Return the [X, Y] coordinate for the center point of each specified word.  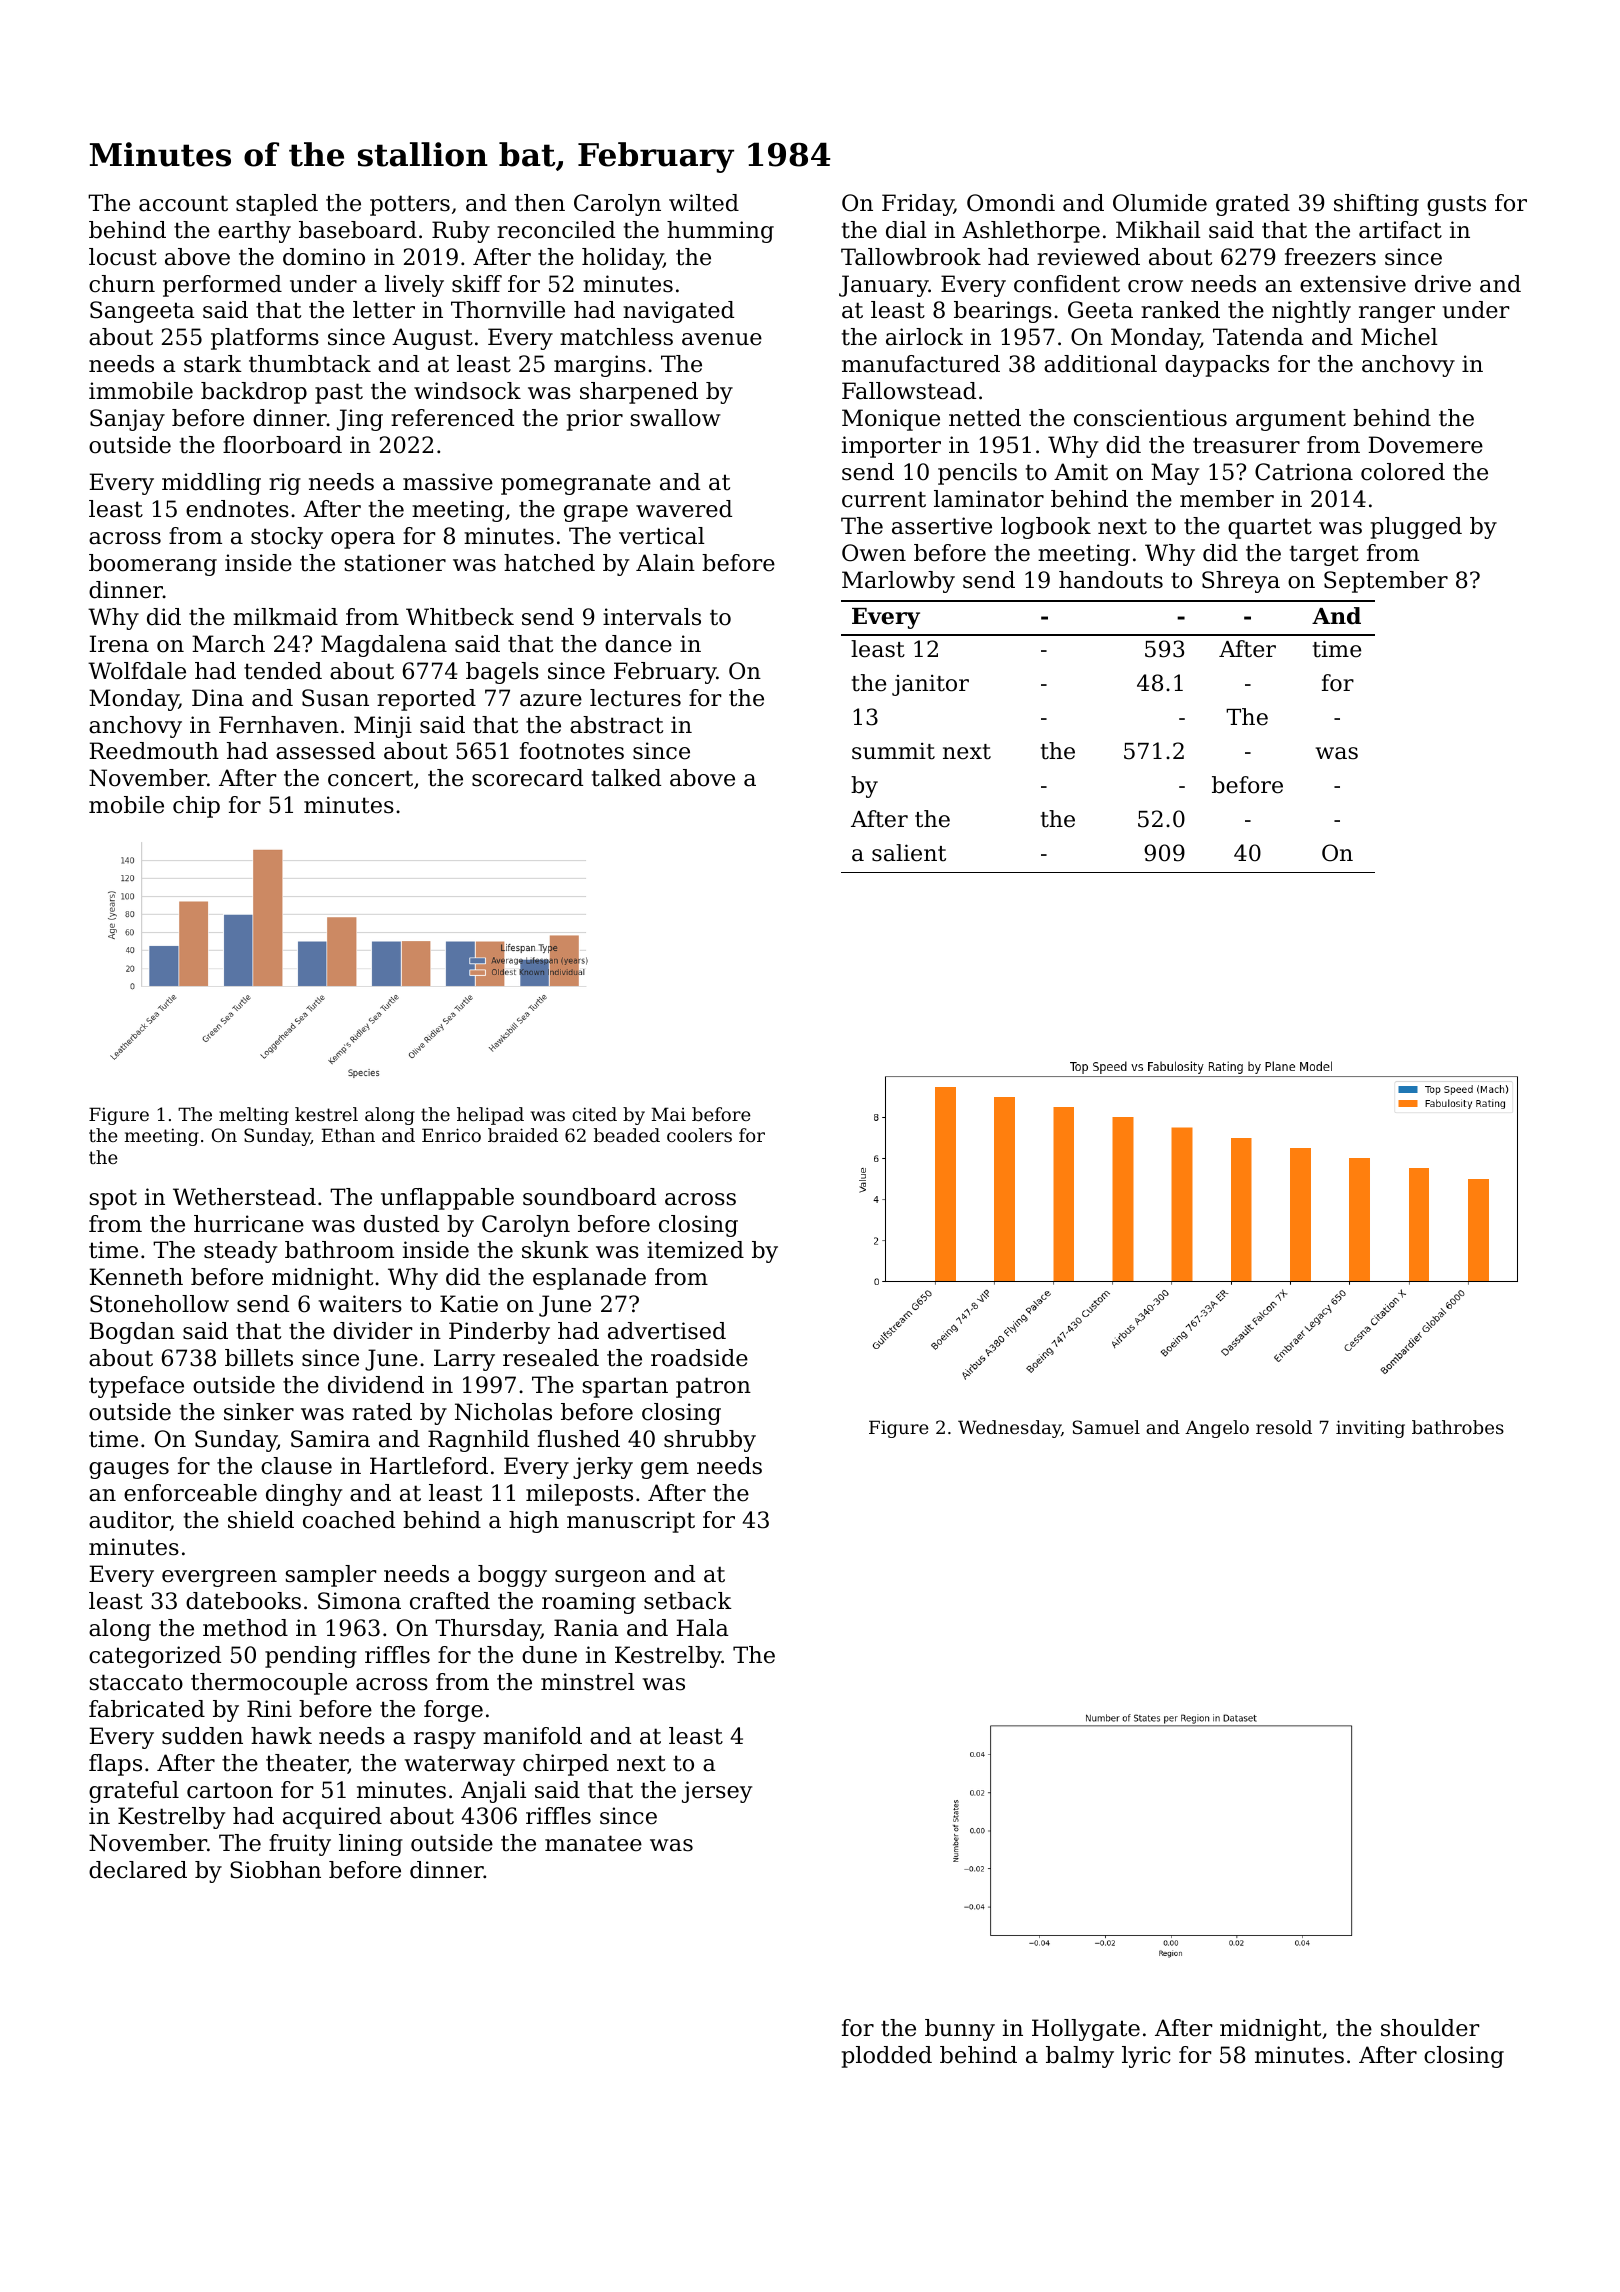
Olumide [1160, 203]
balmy [1080, 2057]
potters [410, 205]
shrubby [710, 1441]
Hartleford [429, 1466]
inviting [1370, 1429]
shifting [1376, 205]
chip [196, 807]
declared [138, 1870]
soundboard [589, 1197]
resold [1284, 1427]
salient [909, 853]
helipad [490, 1116]
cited [594, 1114]
